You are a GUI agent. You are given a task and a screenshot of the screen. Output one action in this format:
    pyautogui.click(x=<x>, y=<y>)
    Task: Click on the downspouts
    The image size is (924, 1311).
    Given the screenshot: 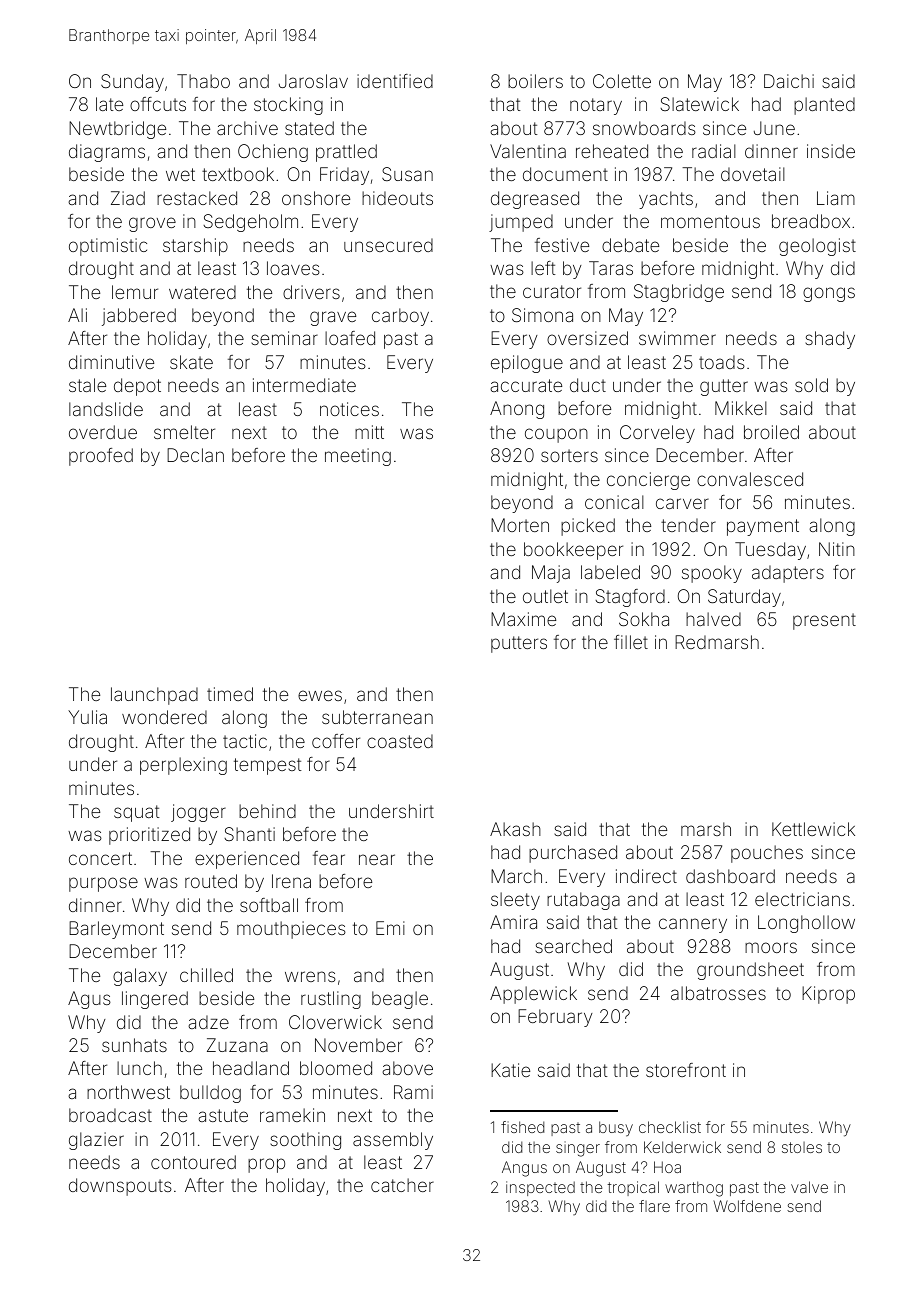 What is the action you would take?
    pyautogui.click(x=120, y=1187)
